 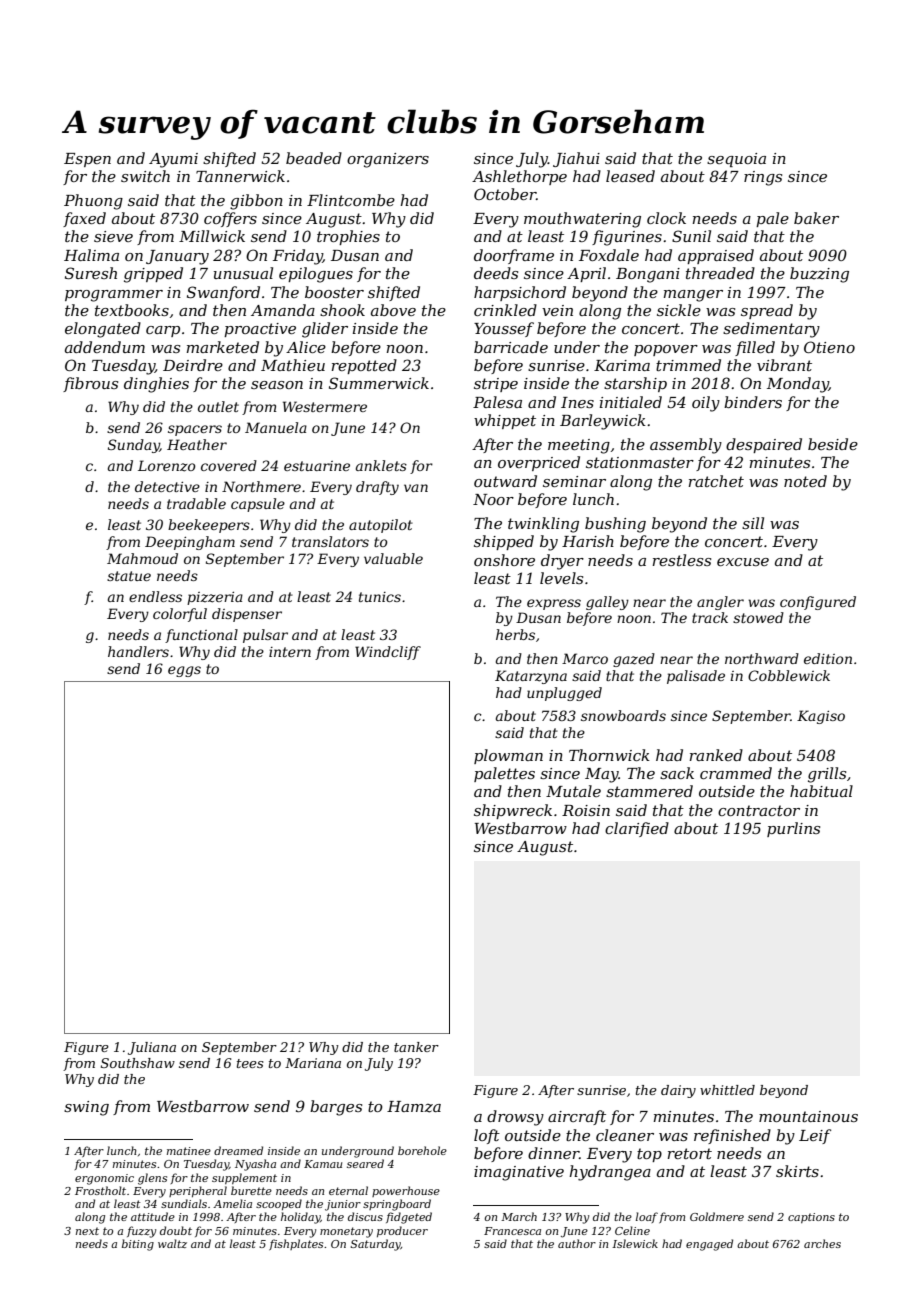 I want to click on barricade, so click(x=511, y=347).
